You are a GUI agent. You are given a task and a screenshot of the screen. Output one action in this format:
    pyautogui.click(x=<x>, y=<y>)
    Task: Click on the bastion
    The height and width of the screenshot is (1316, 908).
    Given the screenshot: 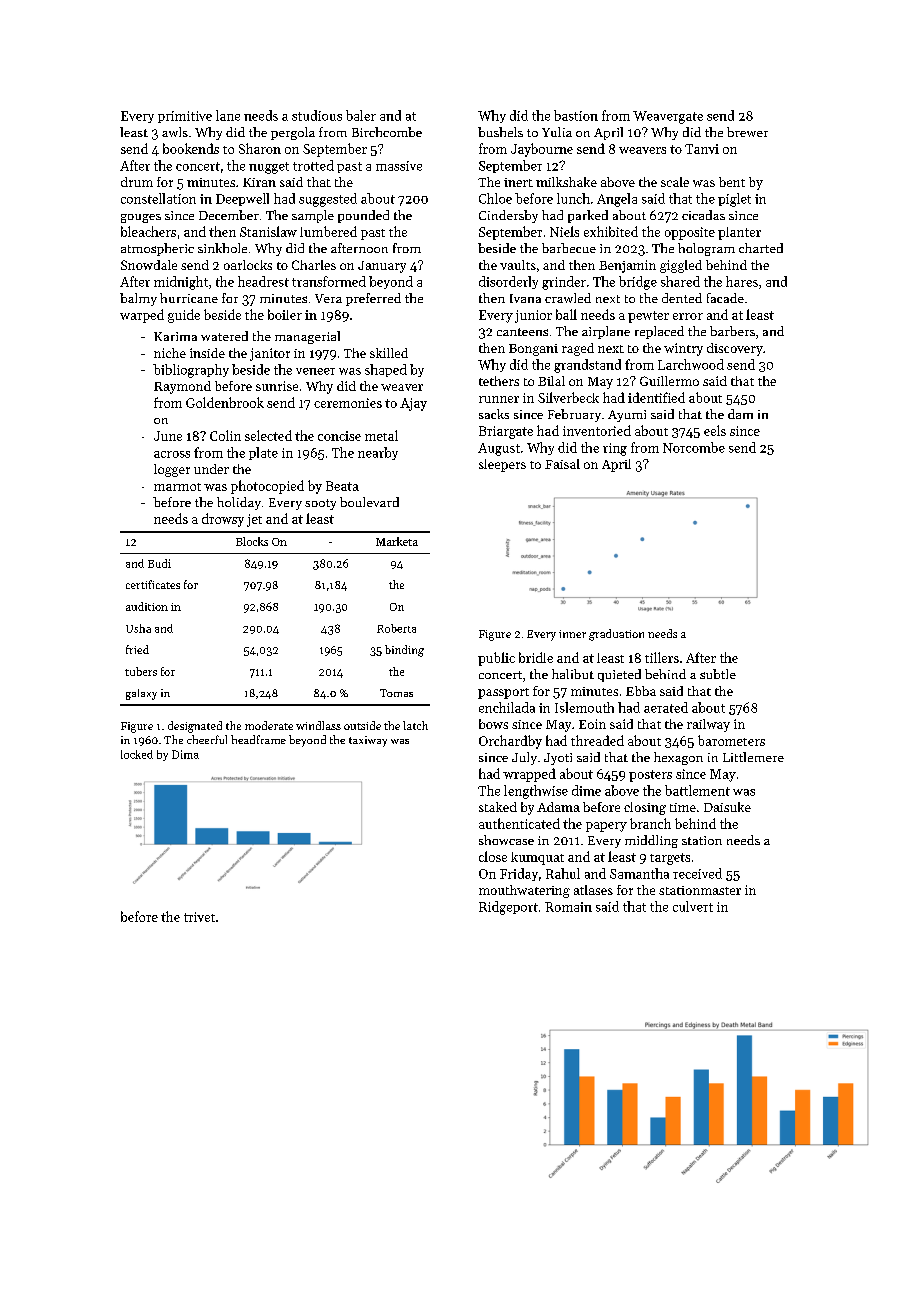 What is the action you would take?
    pyautogui.click(x=576, y=115)
